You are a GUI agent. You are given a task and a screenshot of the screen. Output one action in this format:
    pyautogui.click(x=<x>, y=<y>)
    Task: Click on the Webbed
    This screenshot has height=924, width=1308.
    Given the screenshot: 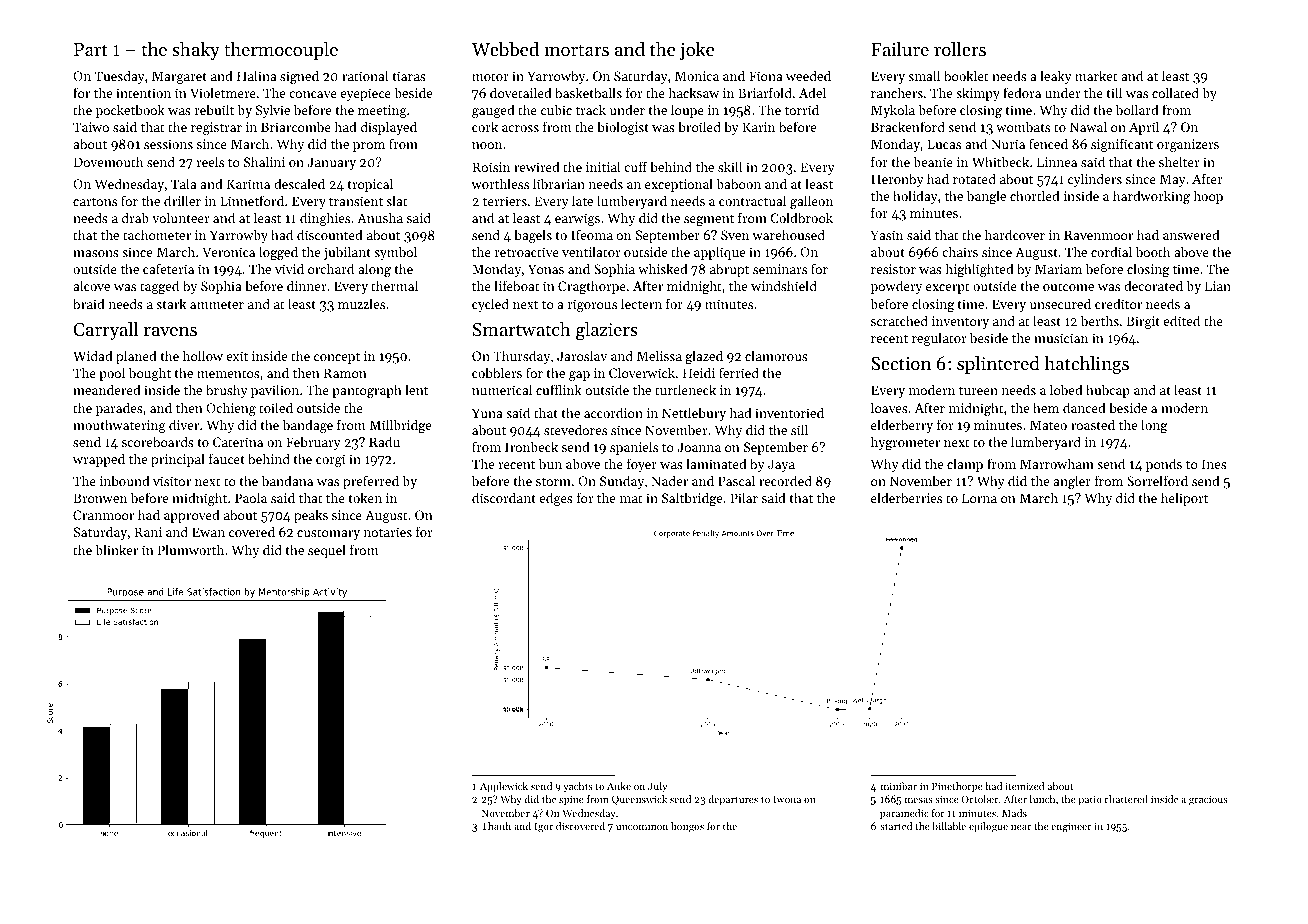 What is the action you would take?
    pyautogui.click(x=505, y=49)
